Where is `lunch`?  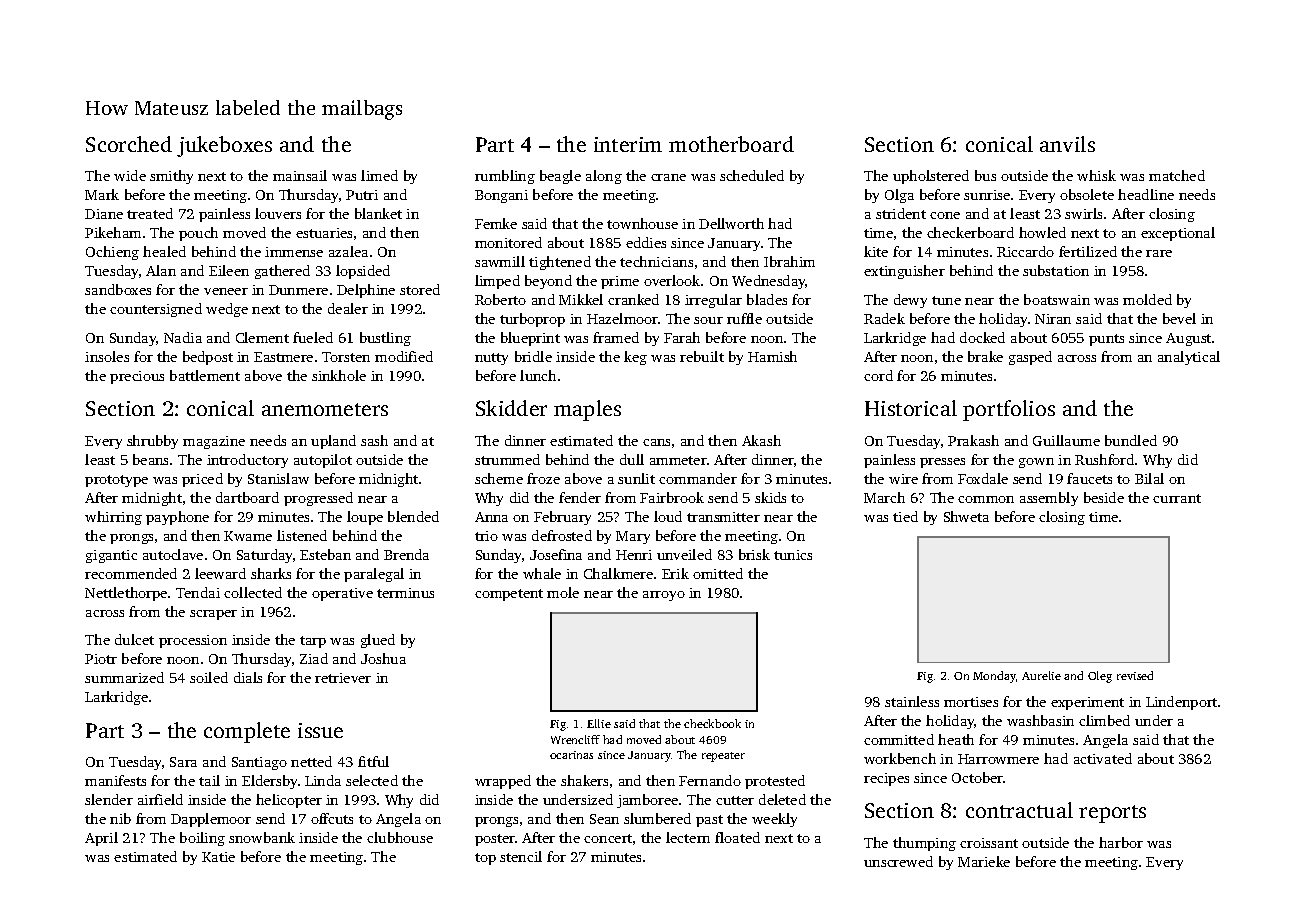
lunch is located at coordinates (538, 375).
